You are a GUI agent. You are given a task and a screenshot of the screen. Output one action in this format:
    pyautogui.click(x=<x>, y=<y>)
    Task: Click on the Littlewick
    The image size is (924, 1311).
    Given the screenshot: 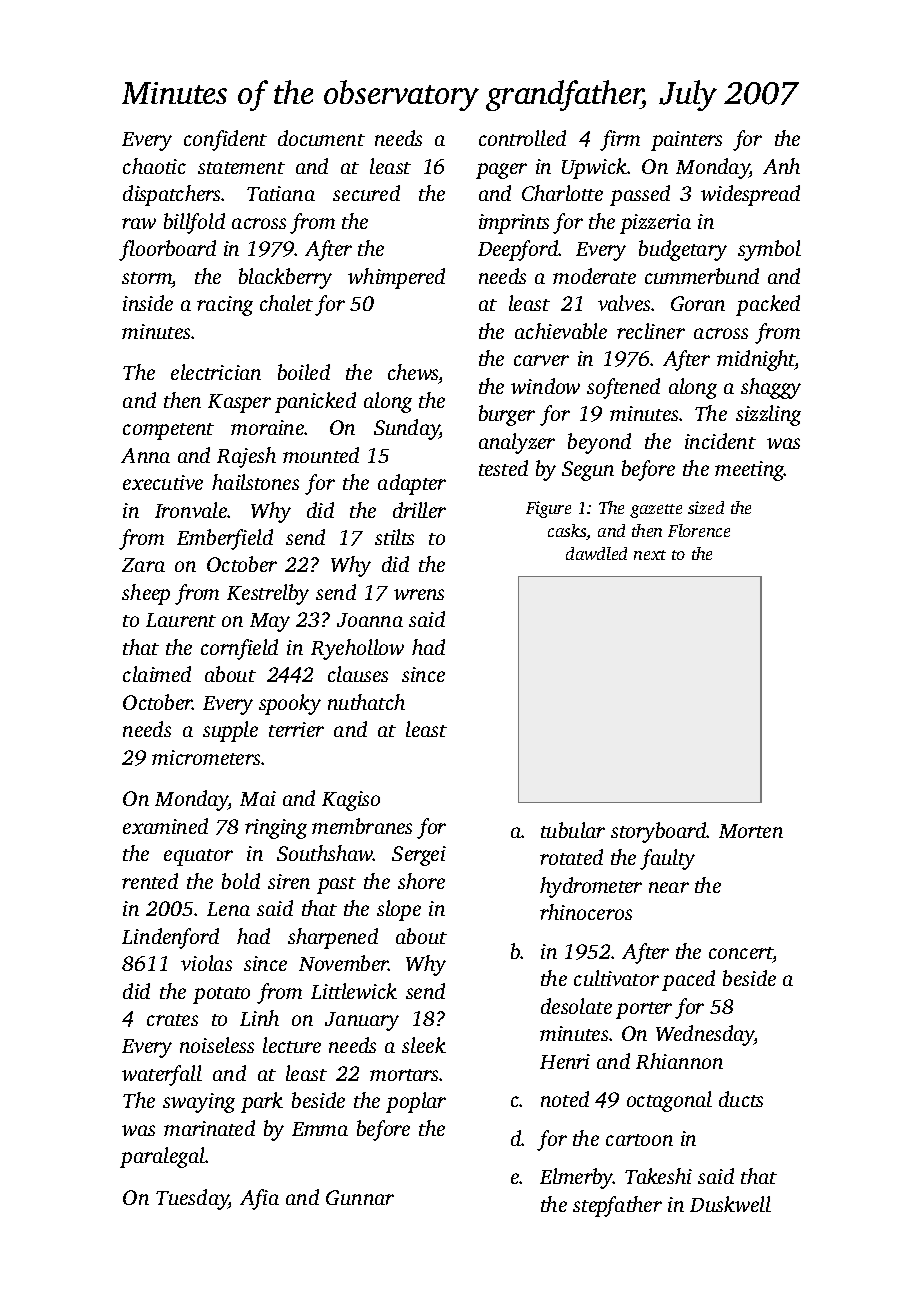 What is the action you would take?
    pyautogui.click(x=354, y=991)
